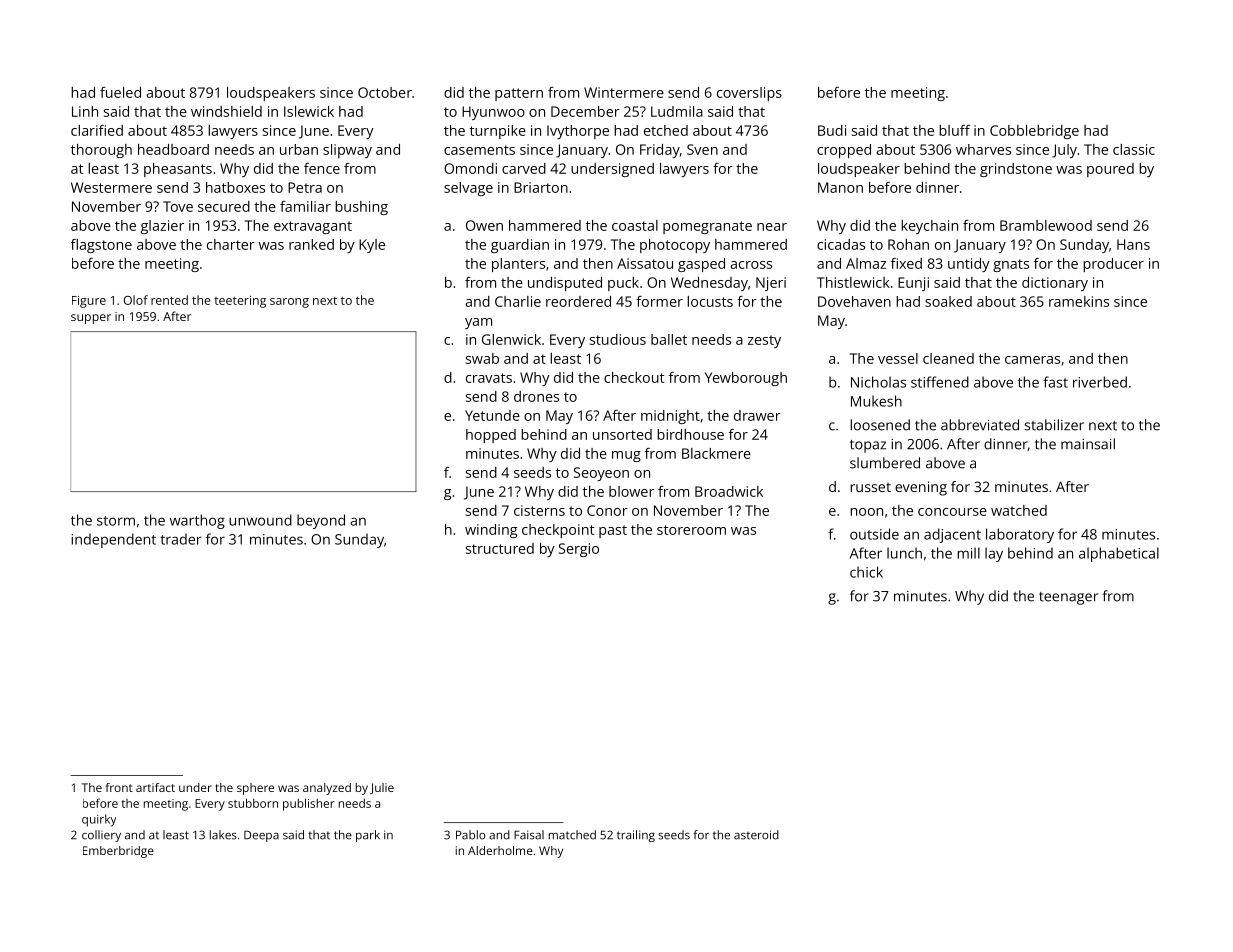  What do you see at coordinates (113, 540) in the screenshot?
I see `independent` at bounding box center [113, 540].
